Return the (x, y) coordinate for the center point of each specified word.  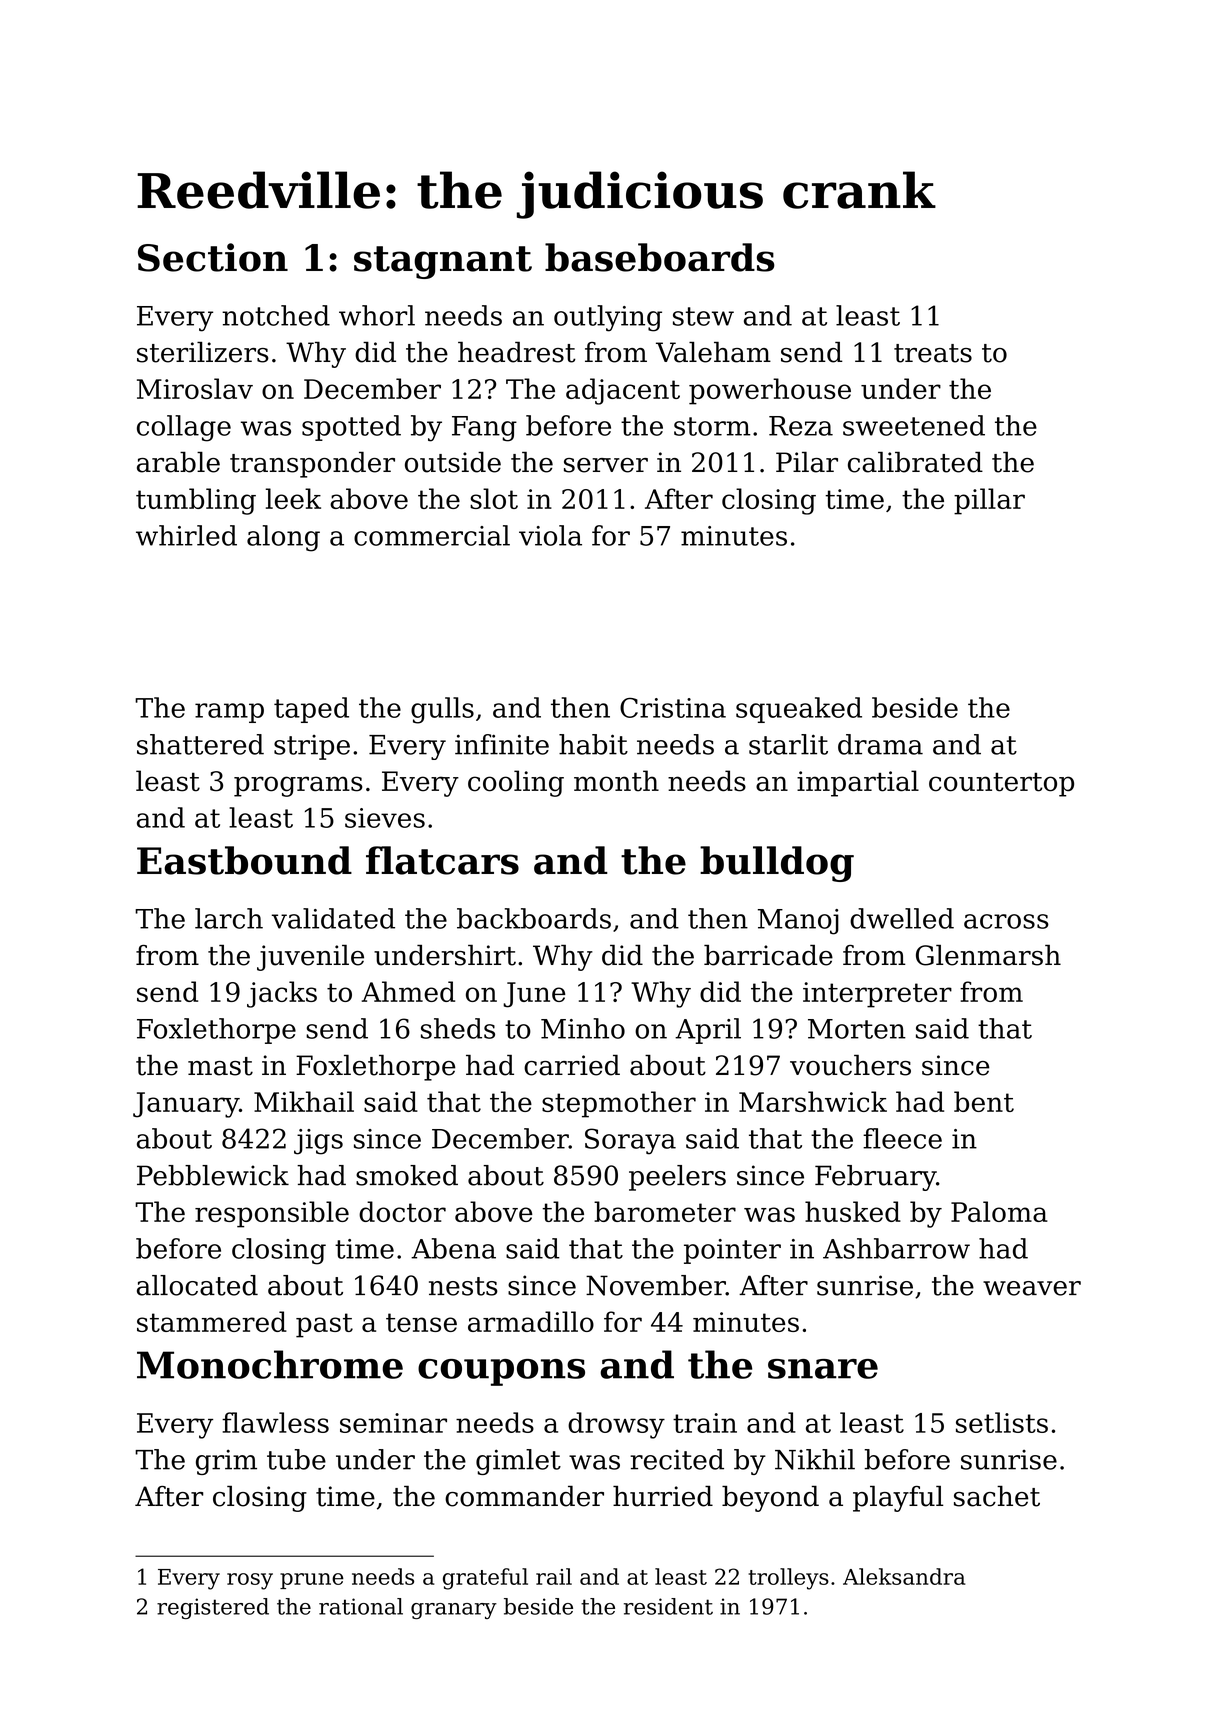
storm (712, 426)
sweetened (914, 425)
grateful (485, 1579)
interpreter (877, 995)
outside (453, 462)
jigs (318, 1142)
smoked (407, 1175)
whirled (186, 535)
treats (933, 353)
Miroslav (195, 388)
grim (226, 1462)
